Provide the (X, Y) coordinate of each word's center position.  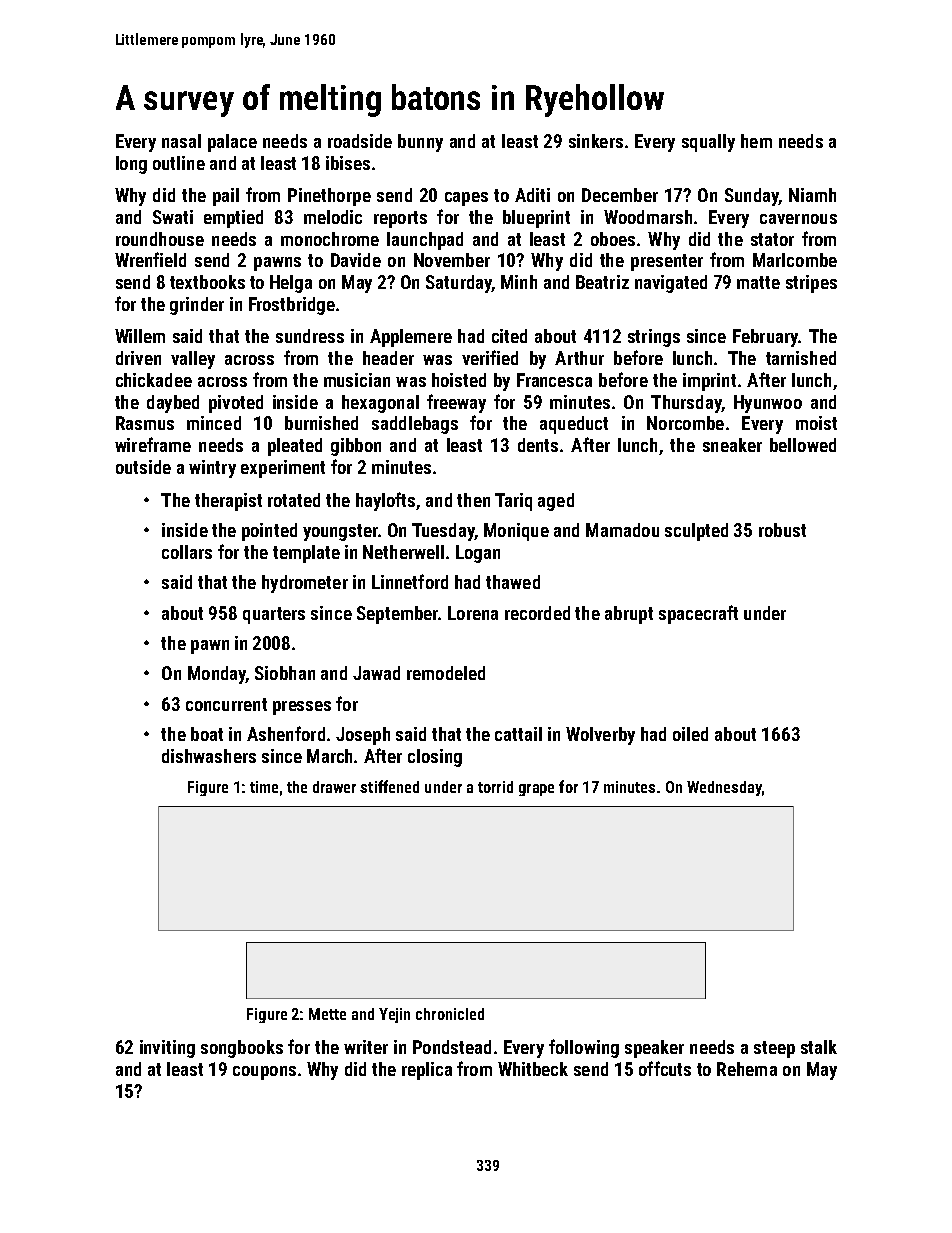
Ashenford (286, 733)
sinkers (596, 141)
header (388, 358)
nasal (181, 141)
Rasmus (145, 423)
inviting (167, 1049)
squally (708, 143)
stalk (819, 1047)
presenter (667, 262)
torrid (495, 787)
